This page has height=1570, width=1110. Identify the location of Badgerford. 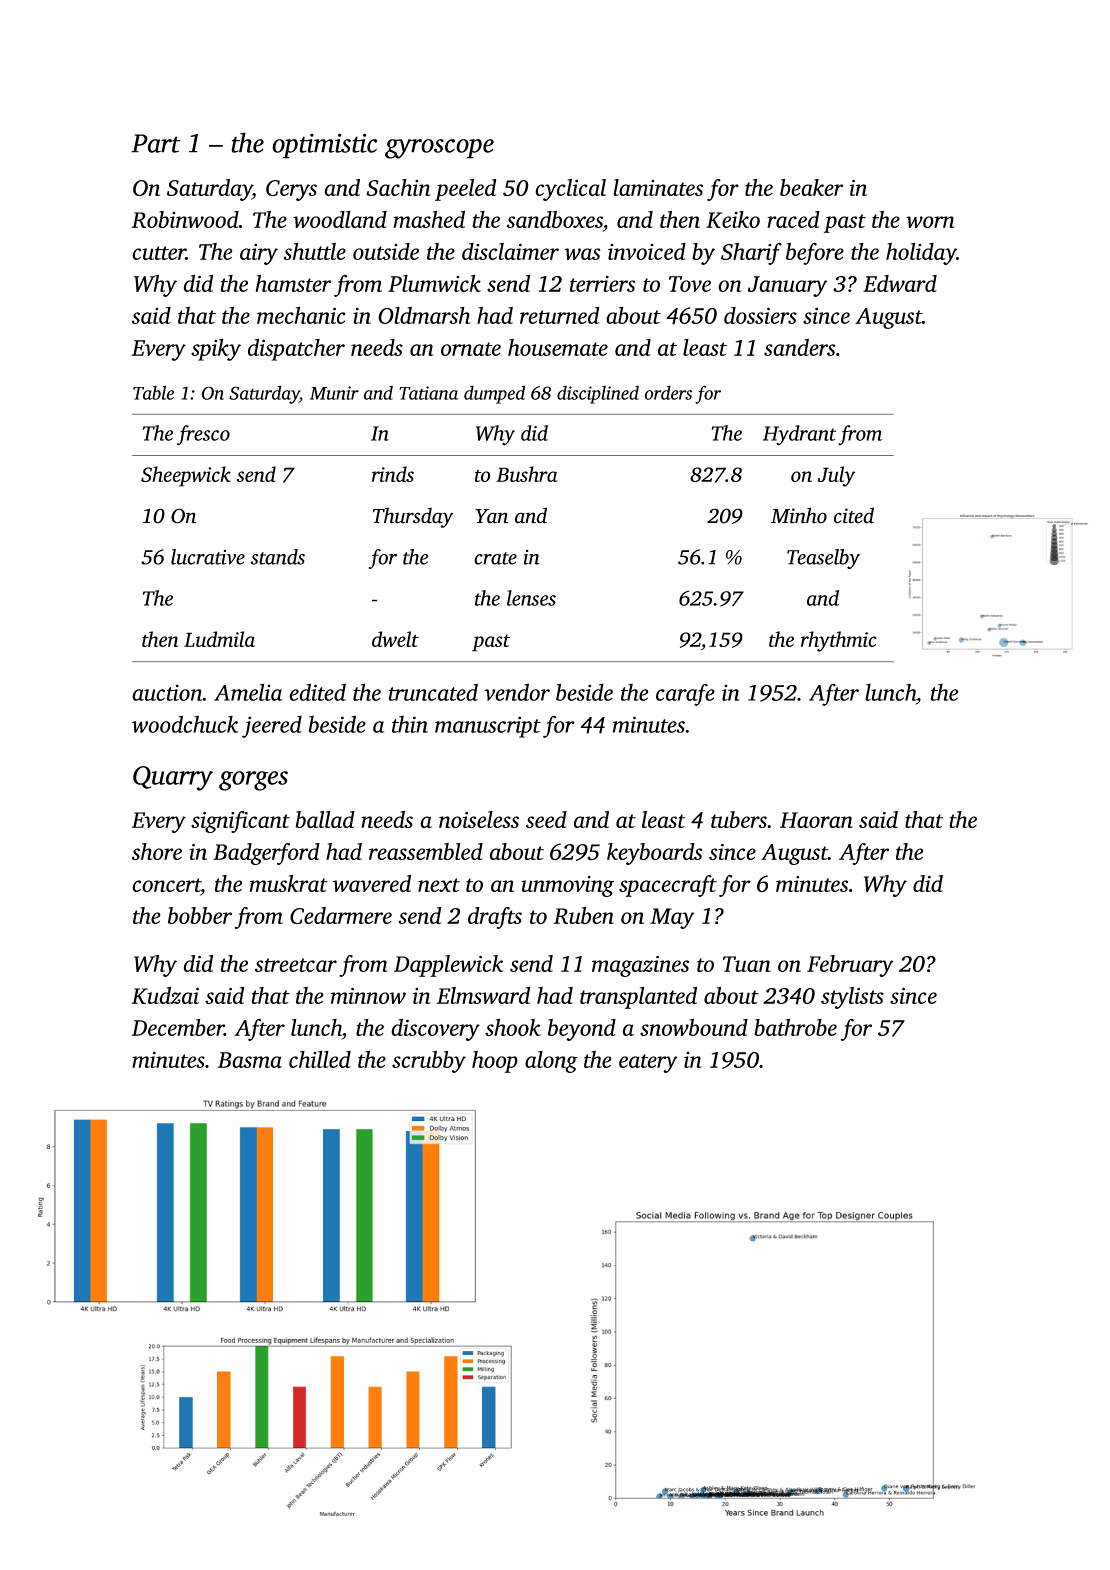
(266, 854).
